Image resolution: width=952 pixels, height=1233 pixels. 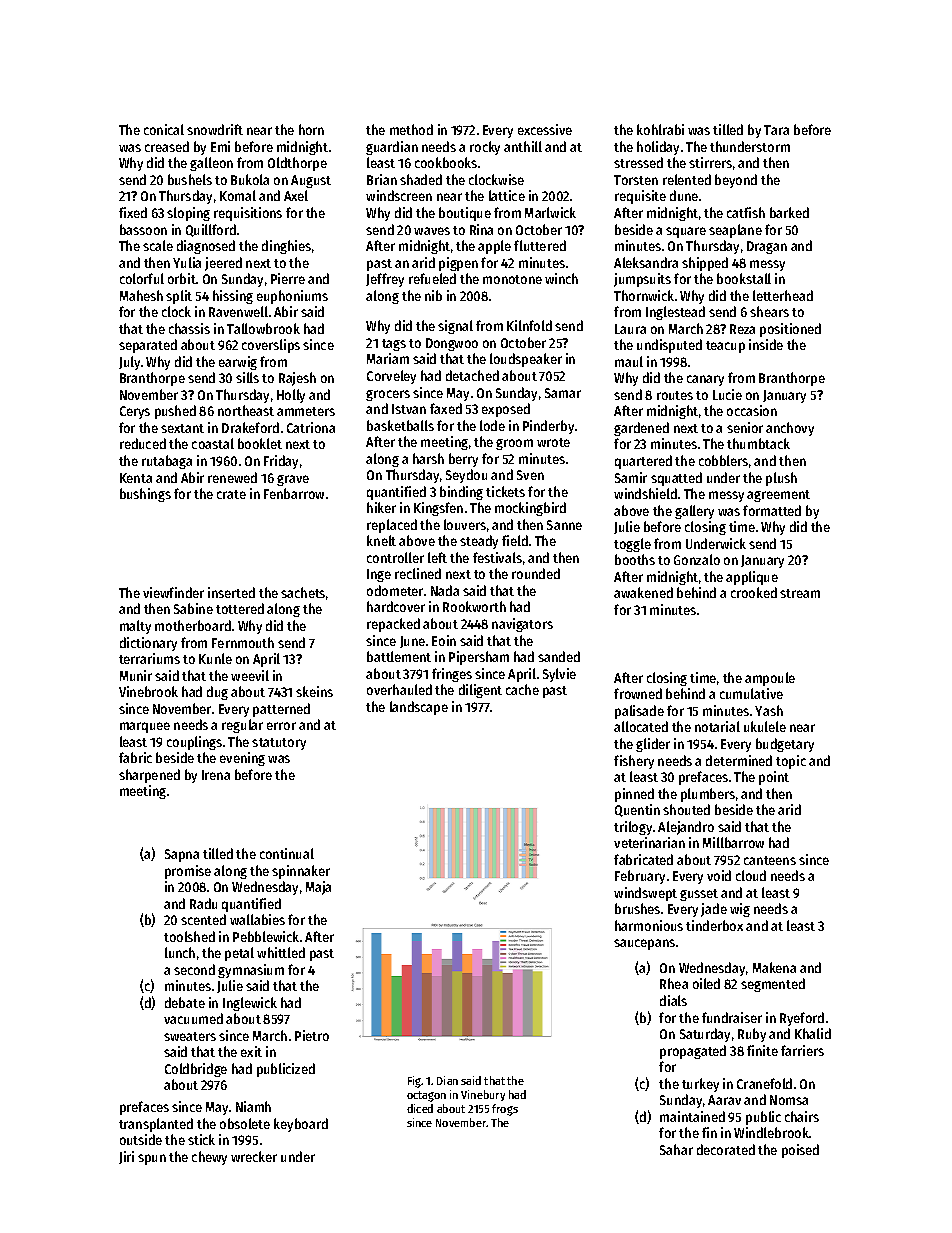 What do you see at coordinates (673, 1000) in the document?
I see `dials` at bounding box center [673, 1000].
